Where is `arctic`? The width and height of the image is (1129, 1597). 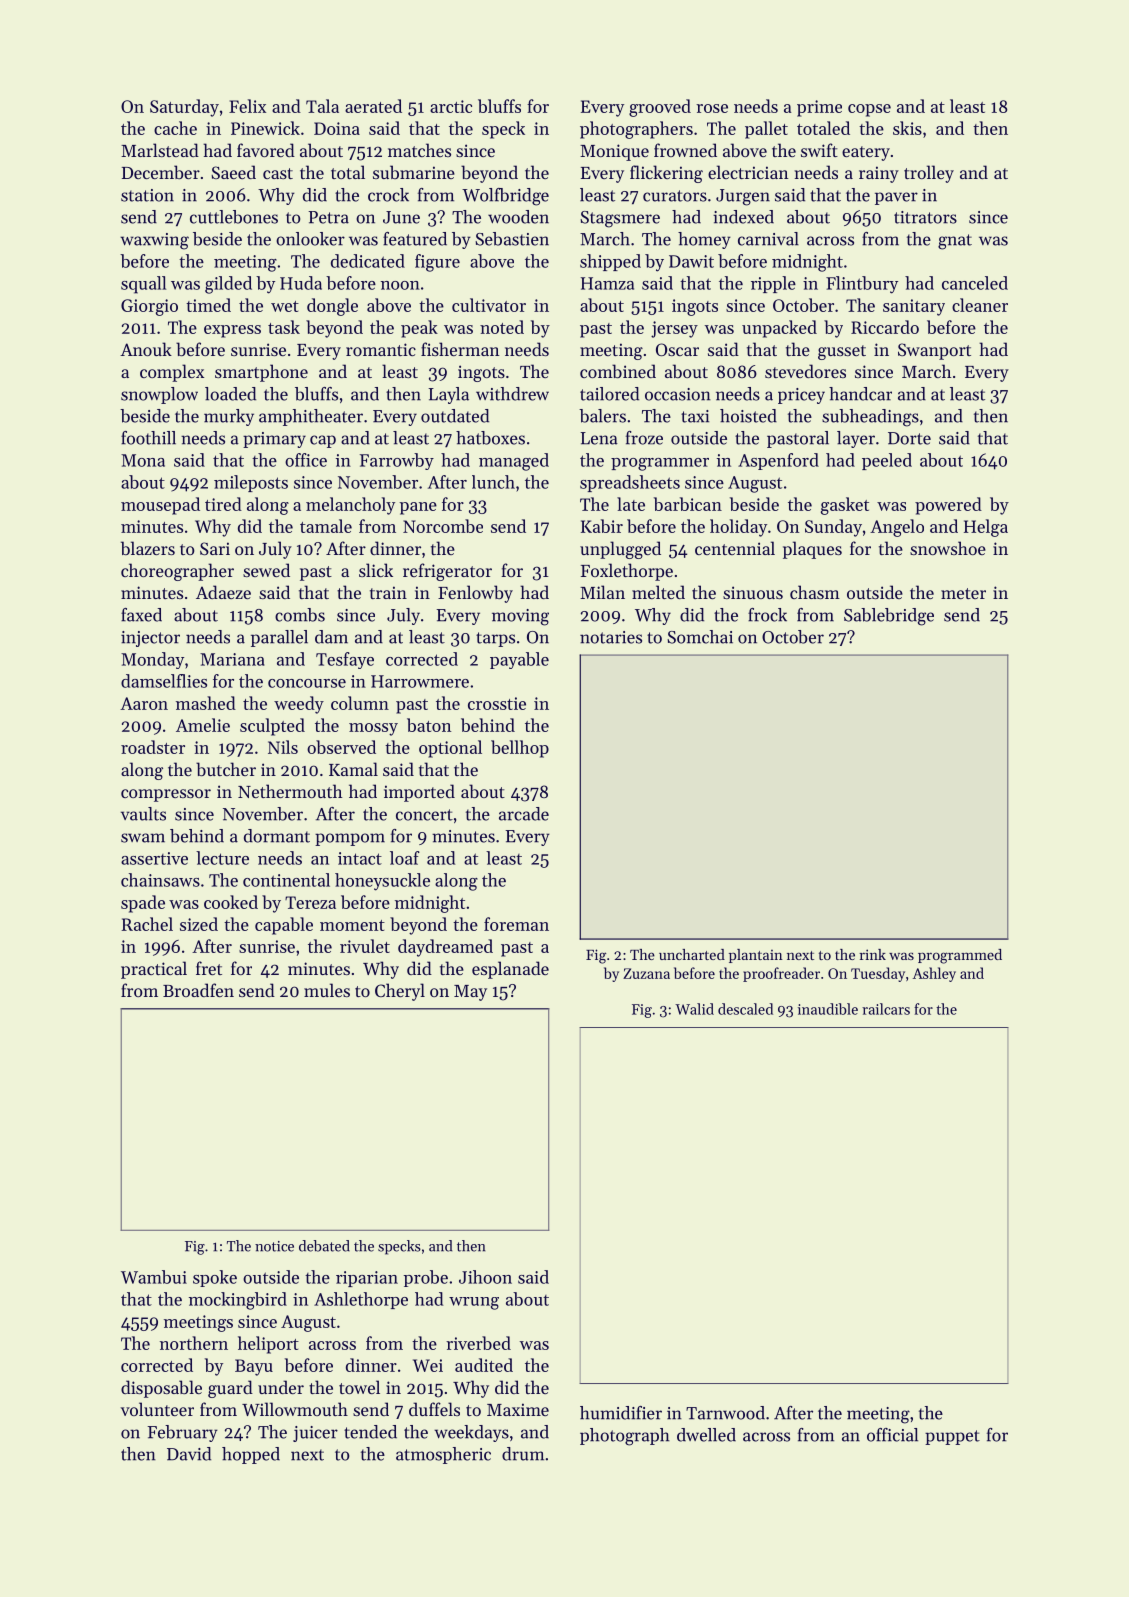 arctic is located at coordinates (451, 106).
